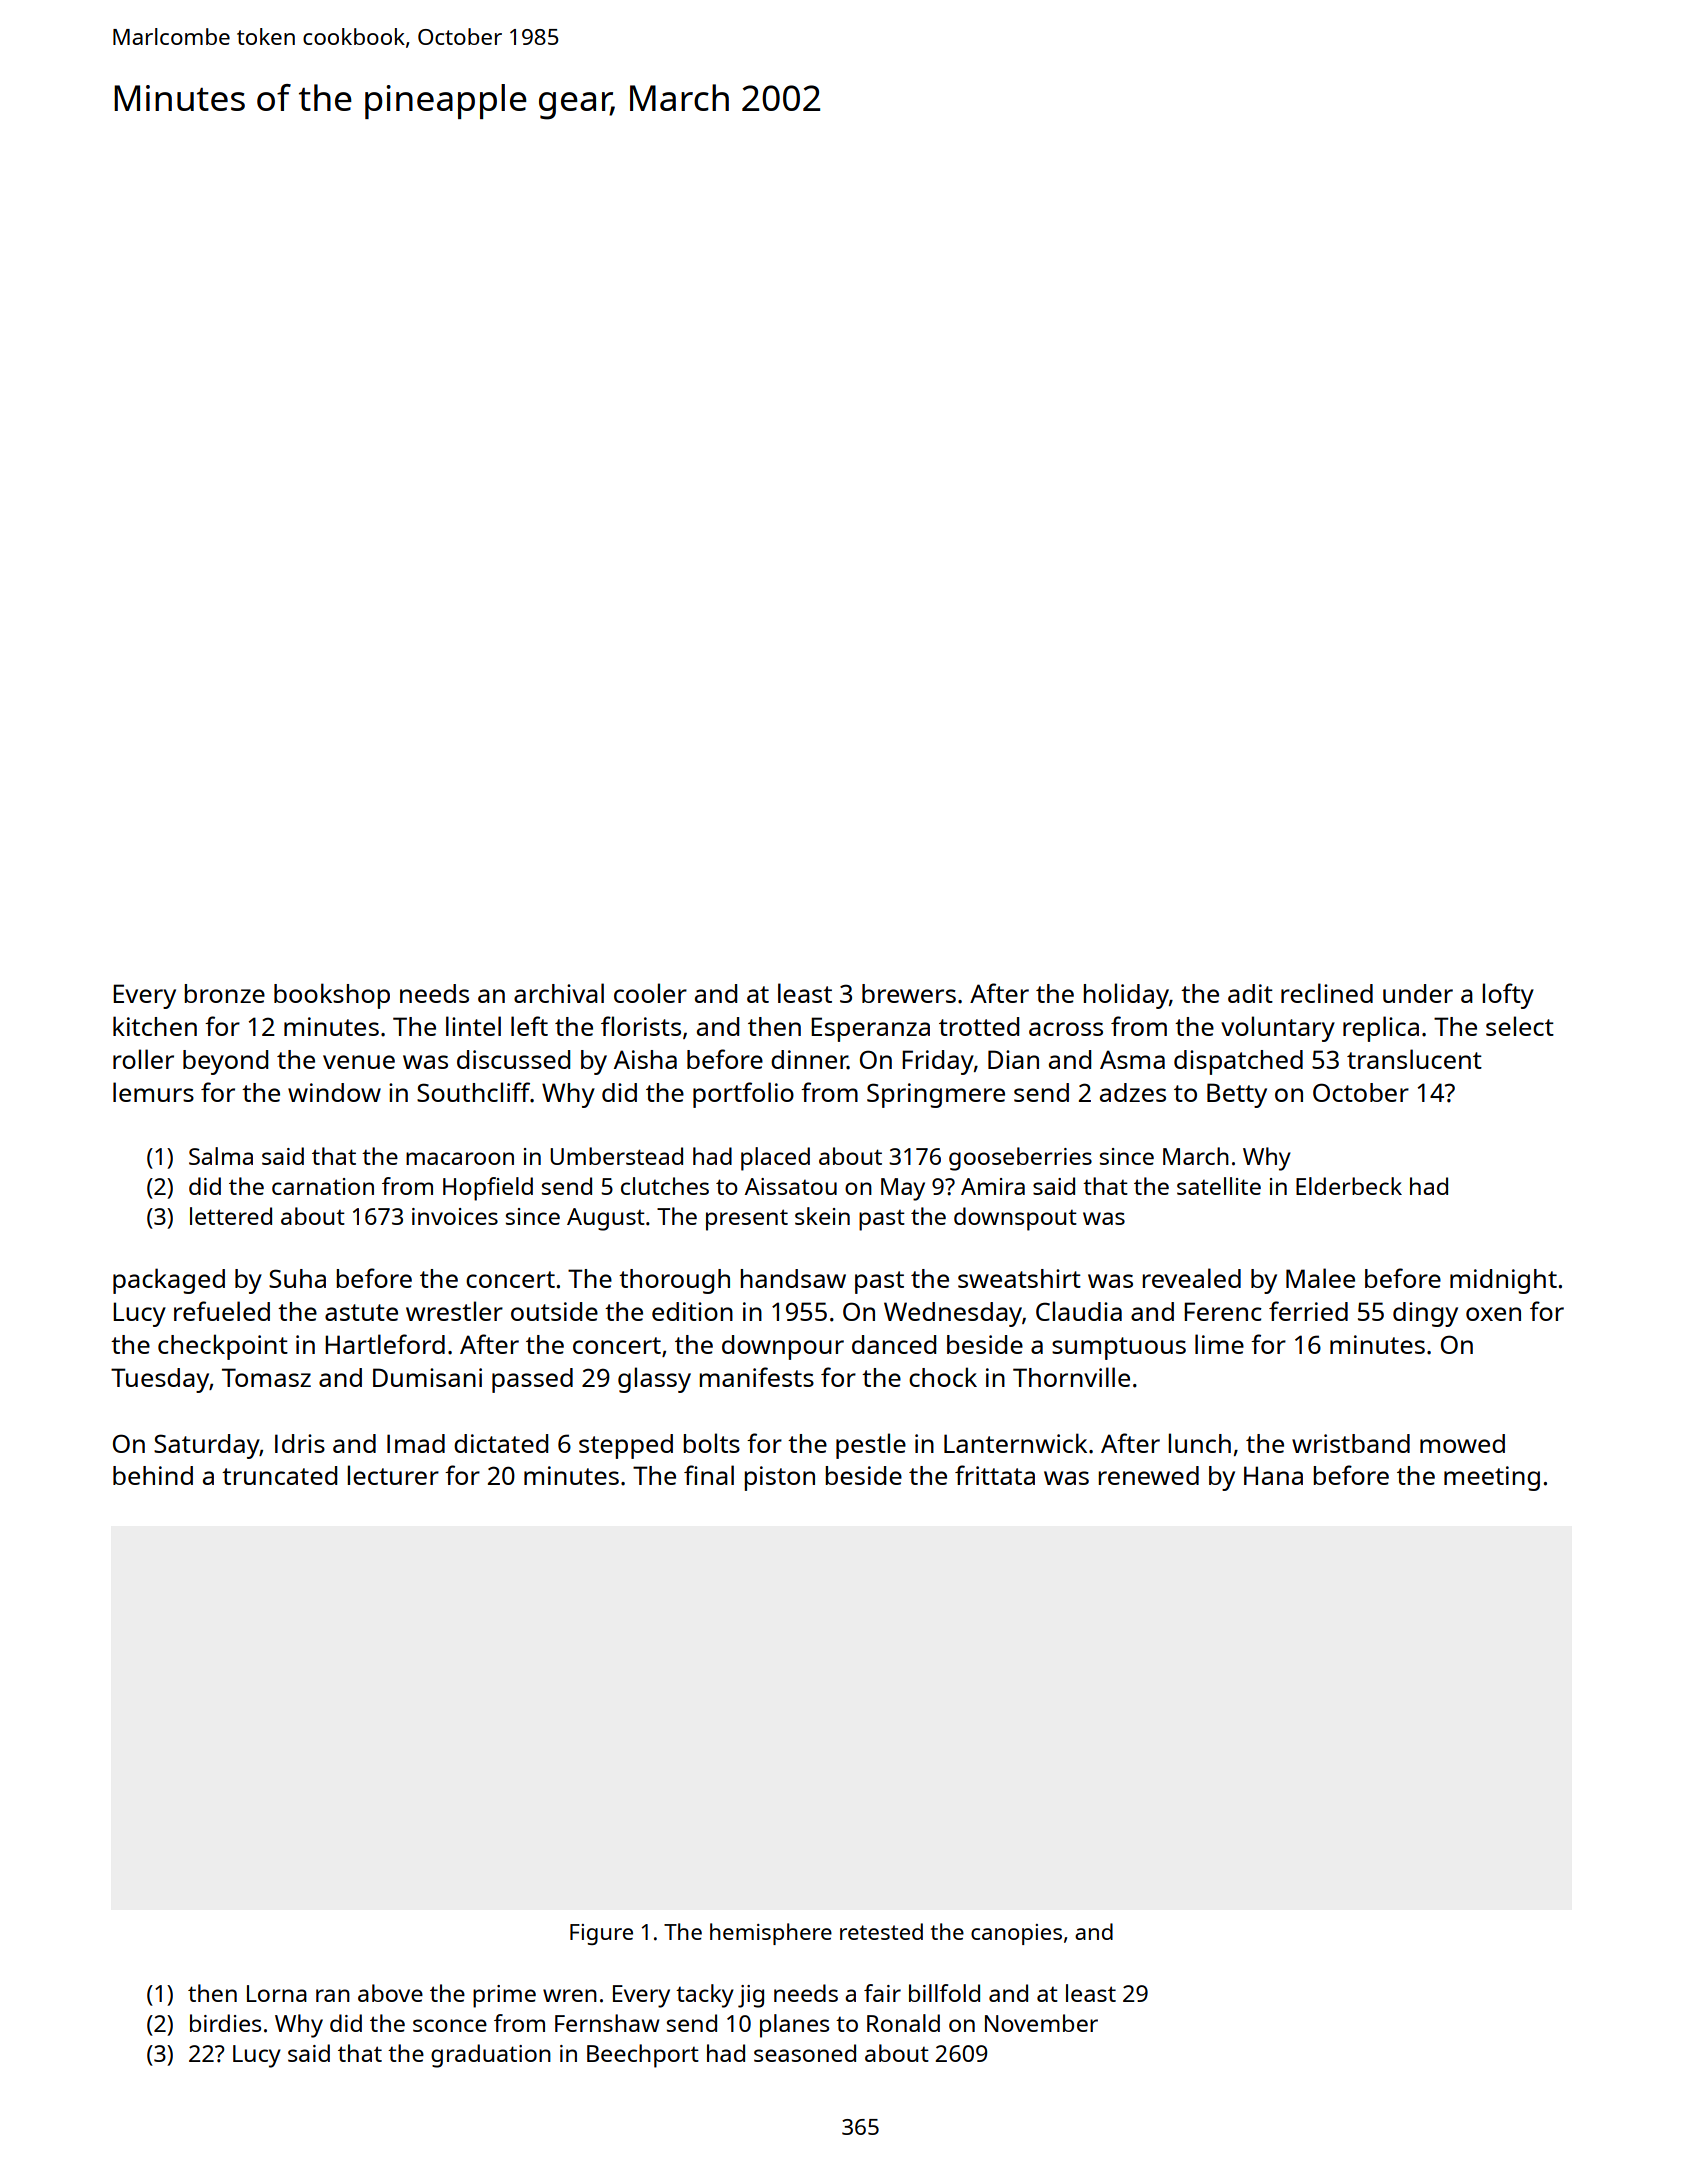  I want to click on canopies, so click(1016, 1934).
